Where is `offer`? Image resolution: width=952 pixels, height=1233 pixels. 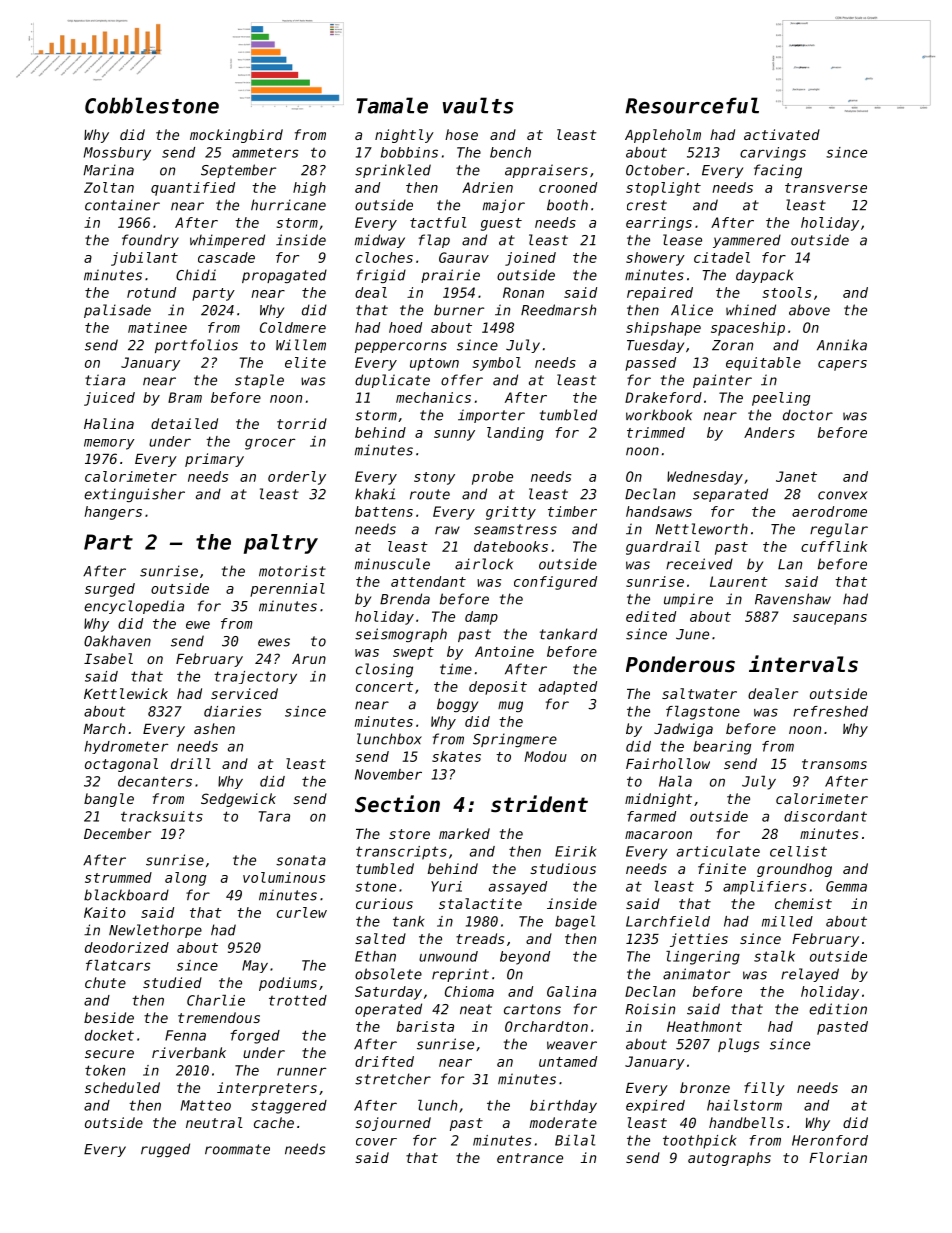
offer is located at coordinates (462, 380).
